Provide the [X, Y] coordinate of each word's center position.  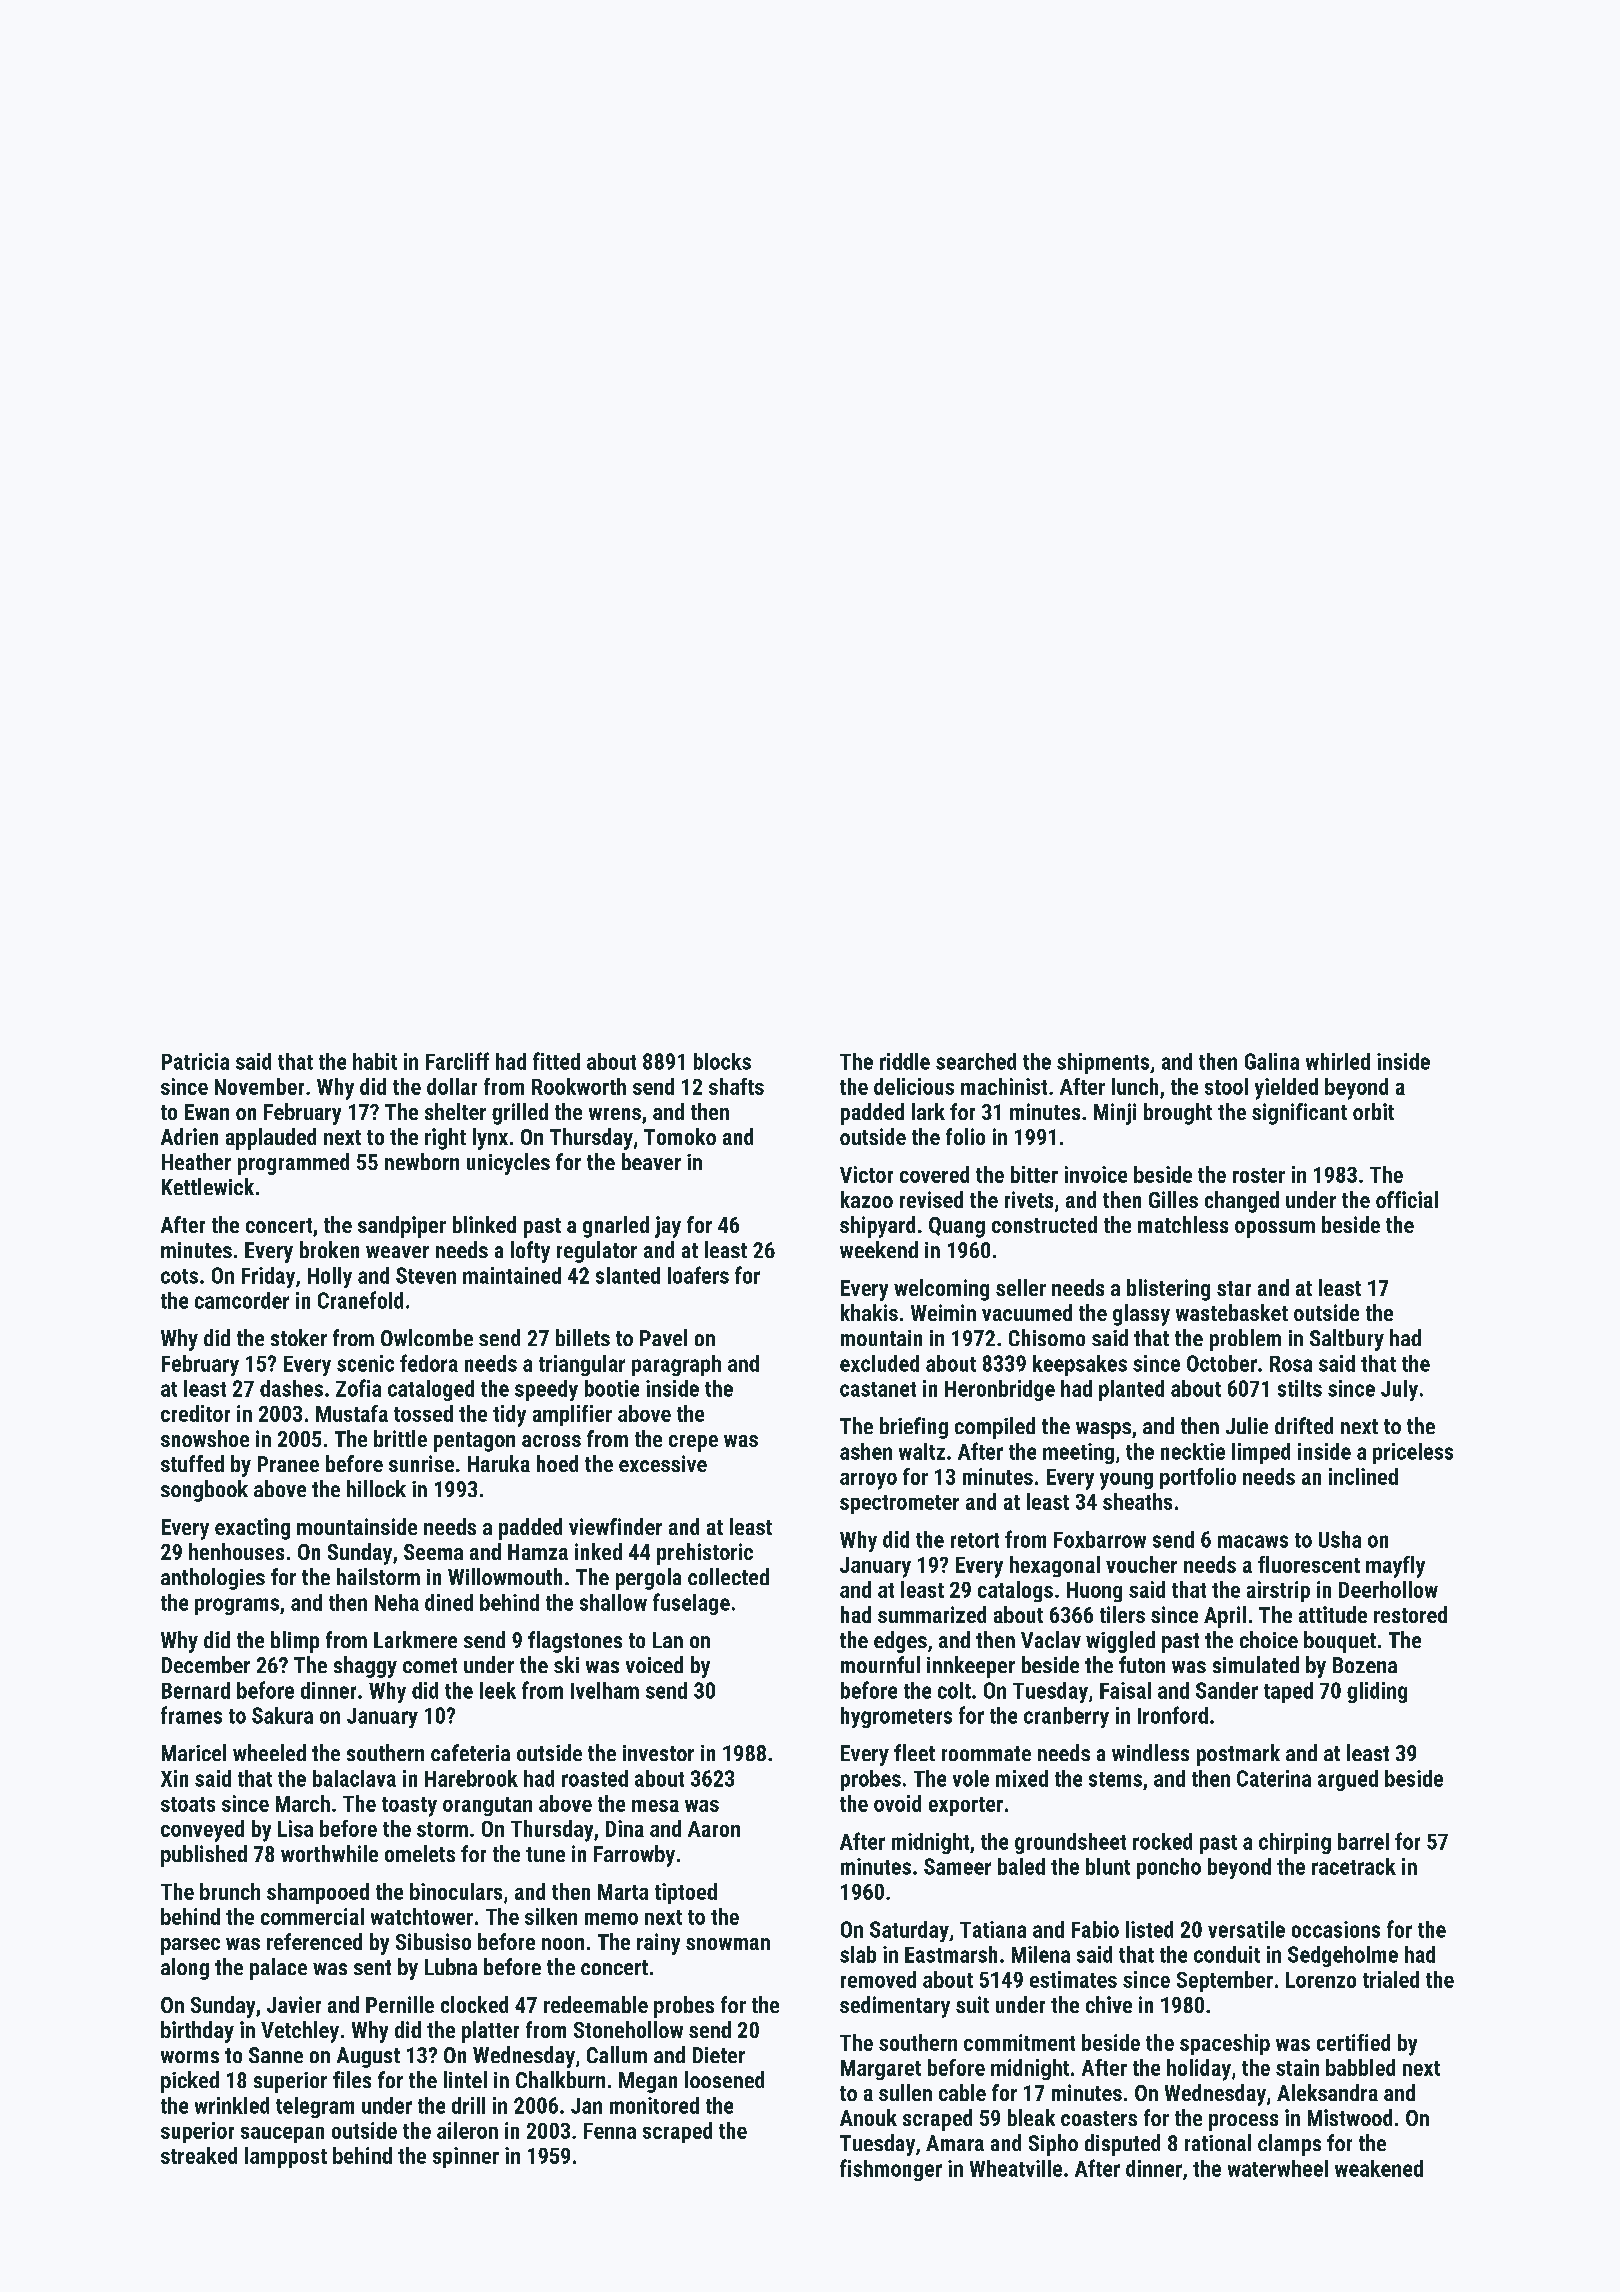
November [259, 1086]
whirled [1338, 1061]
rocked [1162, 1841]
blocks [722, 1061]
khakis [869, 1312]
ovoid [897, 1803]
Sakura [282, 1715]
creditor [195, 1413]
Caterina [1274, 1778]
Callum [617, 2054]
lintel [465, 2079]
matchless [1183, 1224]
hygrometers [896, 1717]
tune [545, 1854]
